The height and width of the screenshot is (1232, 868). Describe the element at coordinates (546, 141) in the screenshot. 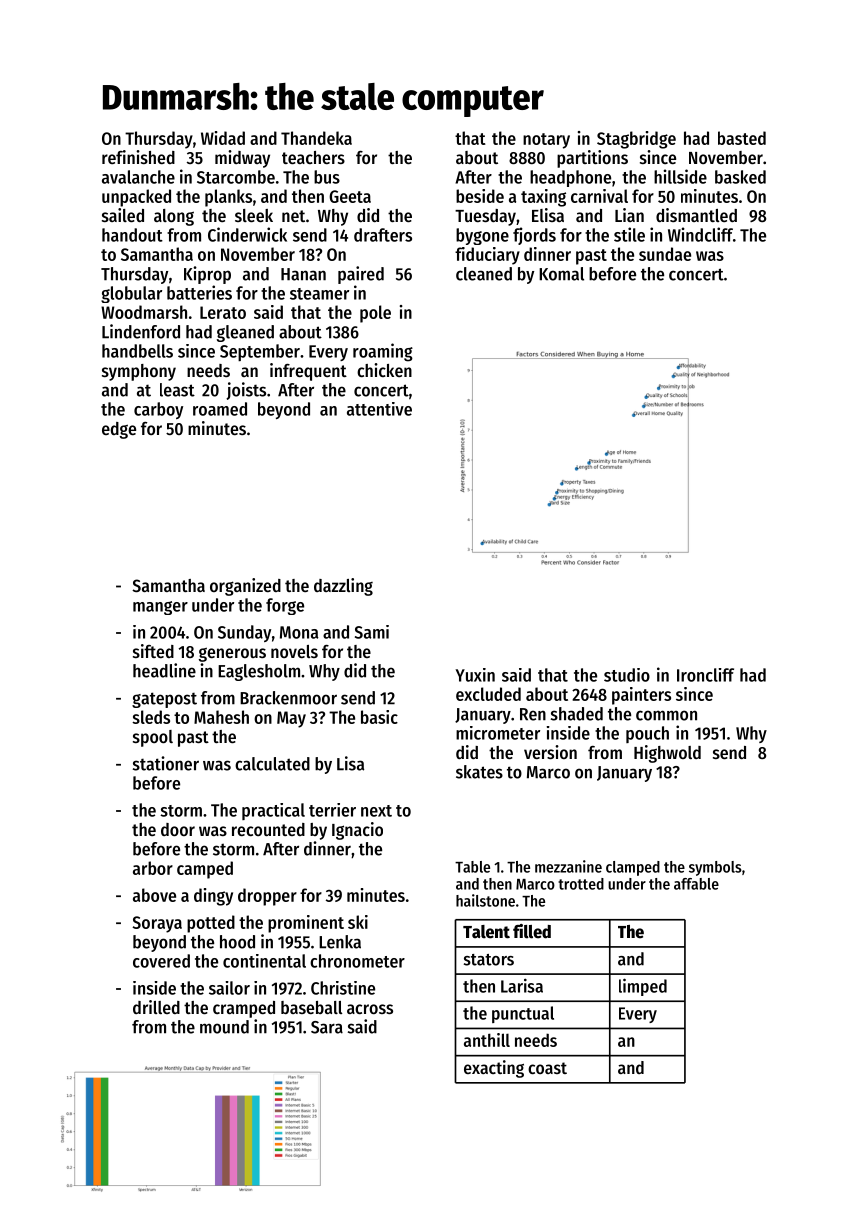

I see `notary` at that location.
